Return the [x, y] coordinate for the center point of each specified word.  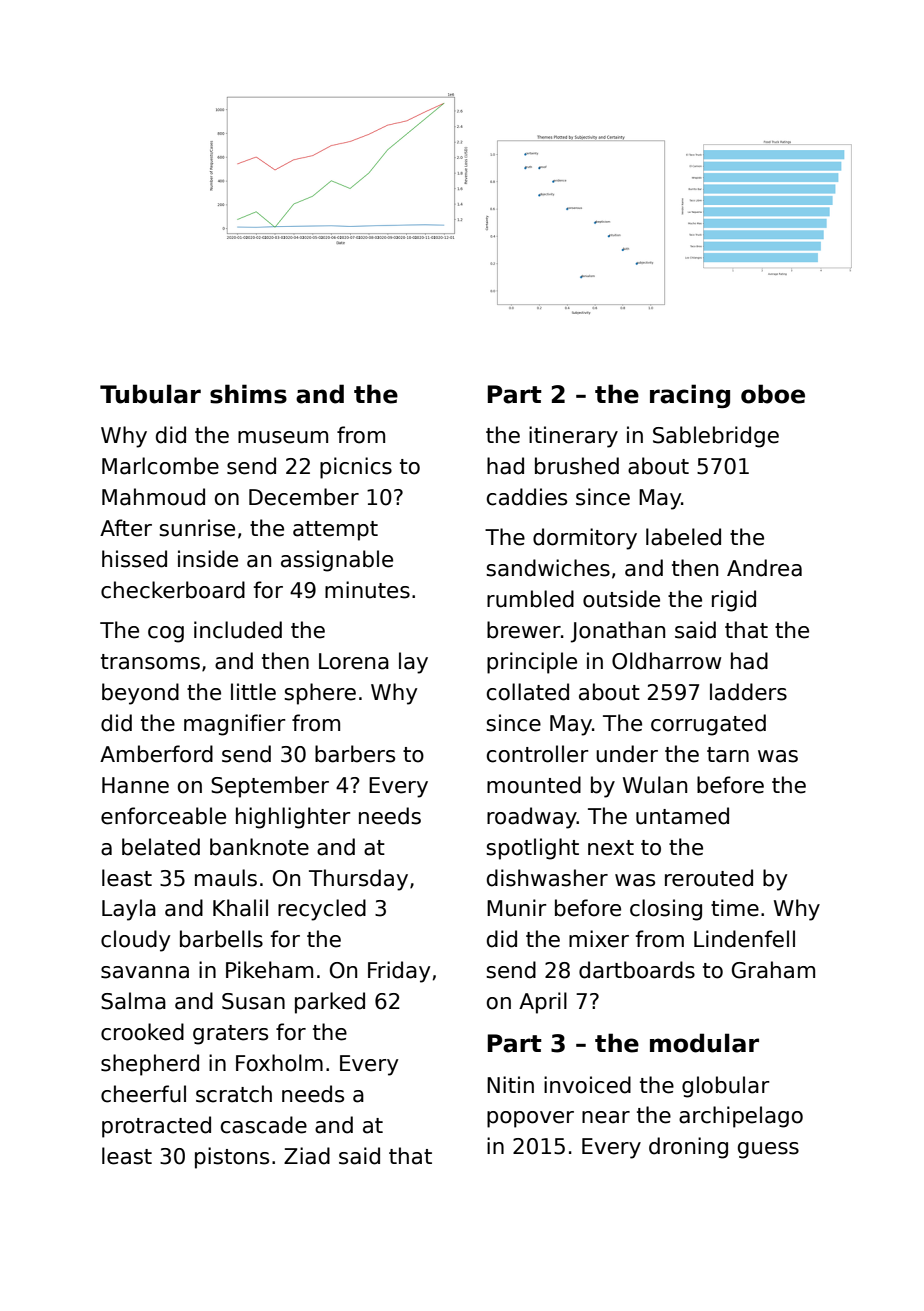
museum [283, 437]
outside [621, 599]
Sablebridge [716, 437]
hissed [134, 559]
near [606, 1117]
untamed [682, 816]
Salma [133, 1001]
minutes [367, 590]
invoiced [587, 1085]
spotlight [532, 849]
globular [726, 1087]
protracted [156, 1127]
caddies [527, 497]
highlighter [293, 818]
